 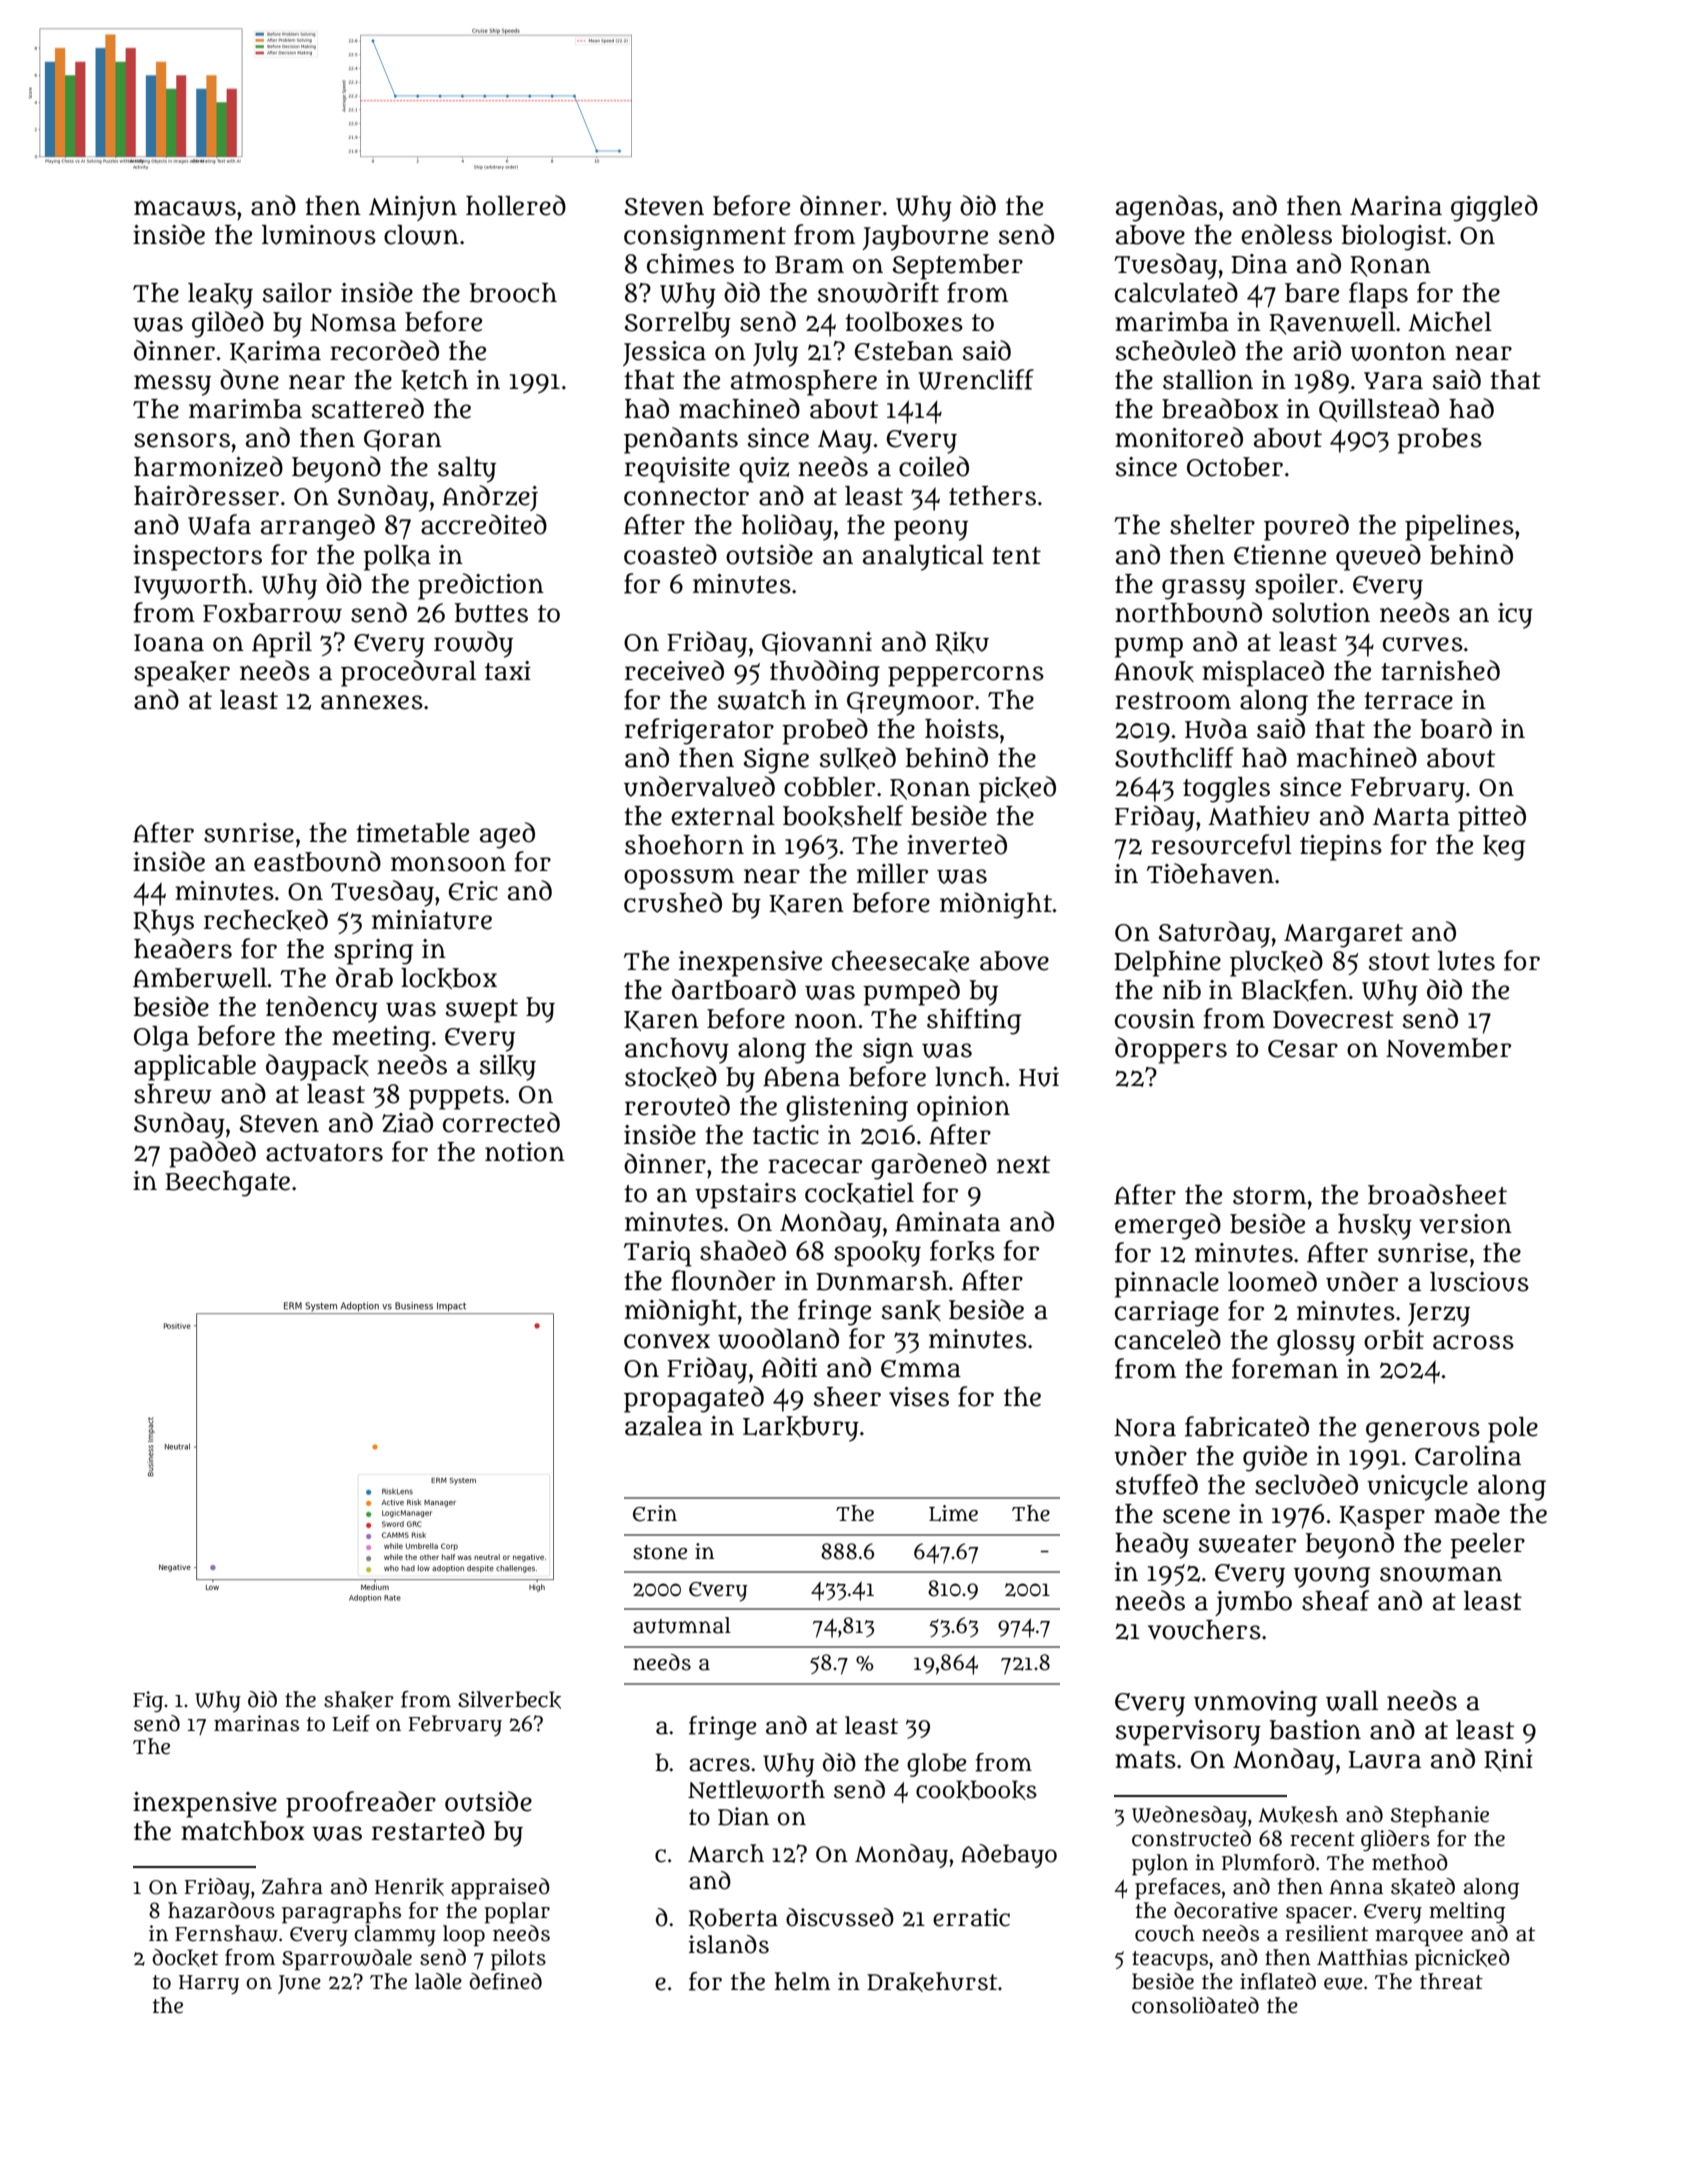 What do you see at coordinates (318, 527) in the screenshot?
I see `arranged` at bounding box center [318, 527].
